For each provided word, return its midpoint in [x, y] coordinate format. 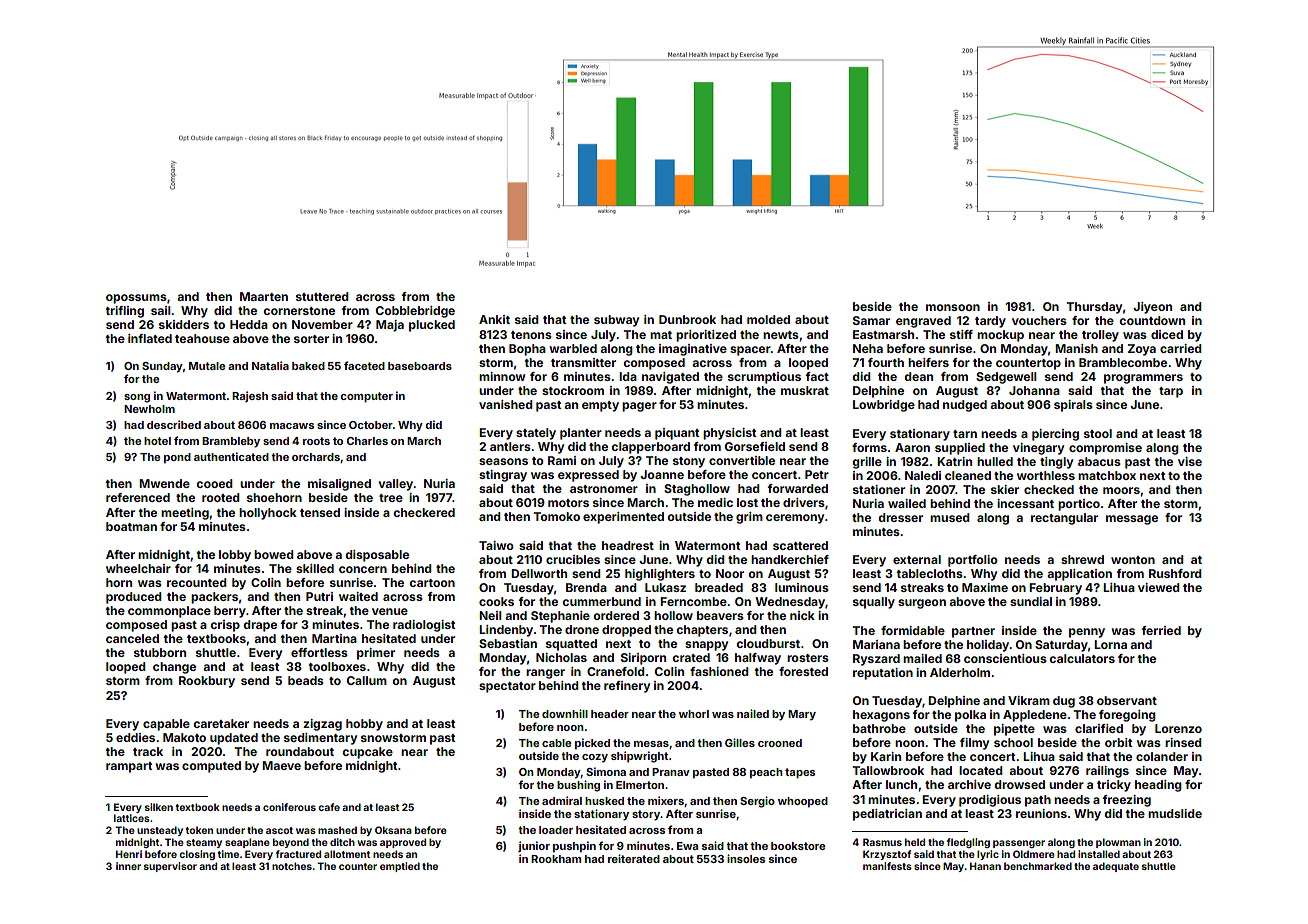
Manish [1076, 348]
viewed [1159, 587]
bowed [274, 554]
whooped [803, 802]
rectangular [1064, 519]
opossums [136, 299]
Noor [730, 573]
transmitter [583, 362]
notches [292, 866]
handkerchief [790, 559]
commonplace [169, 612]
